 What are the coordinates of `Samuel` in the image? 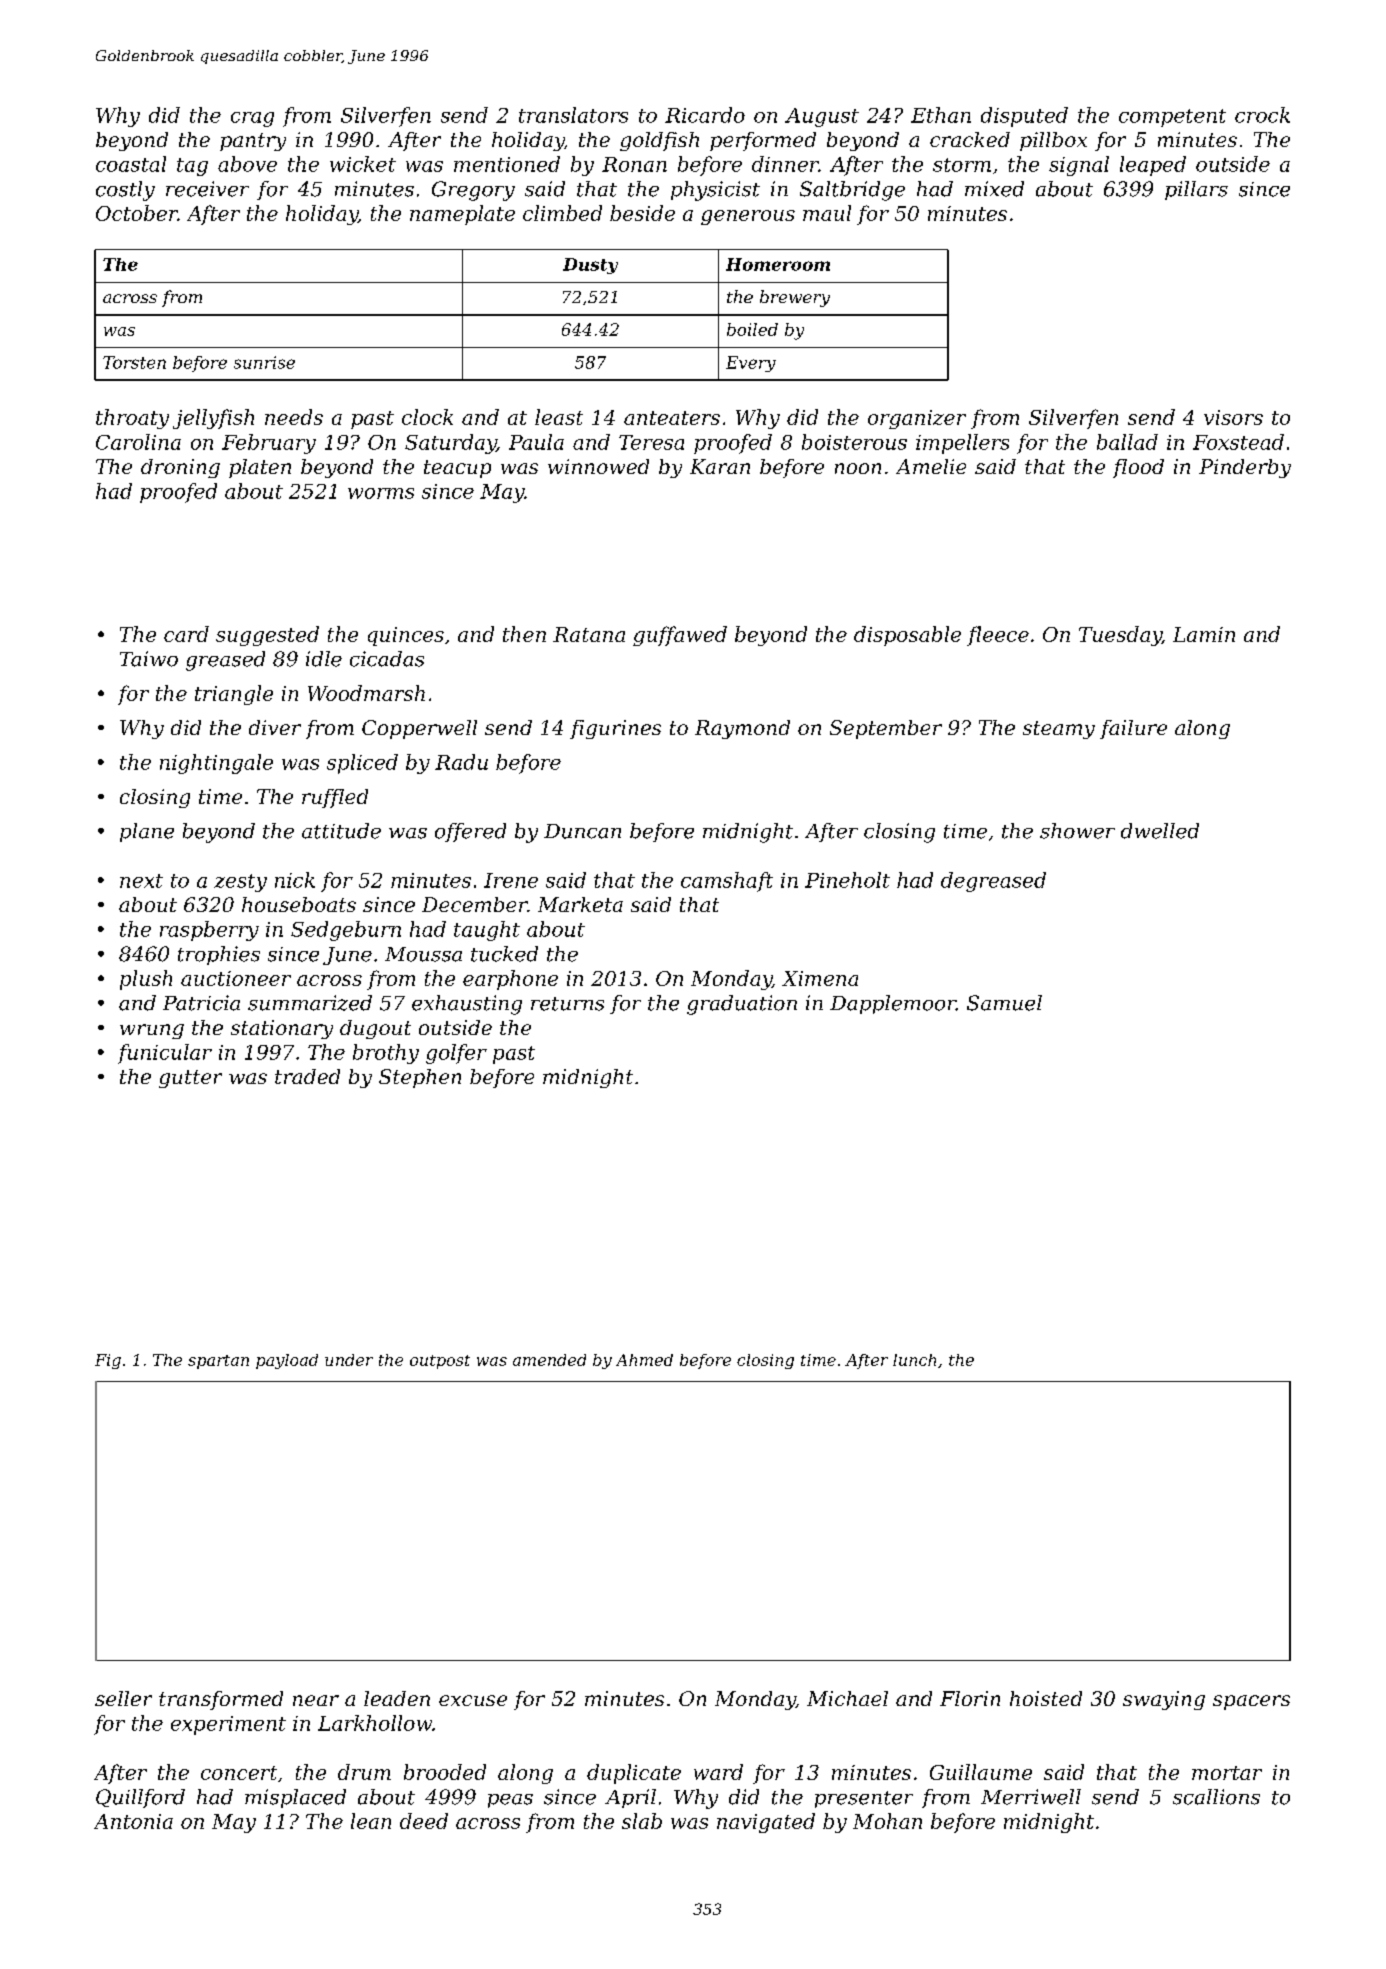 It's located at (1004, 1003).
